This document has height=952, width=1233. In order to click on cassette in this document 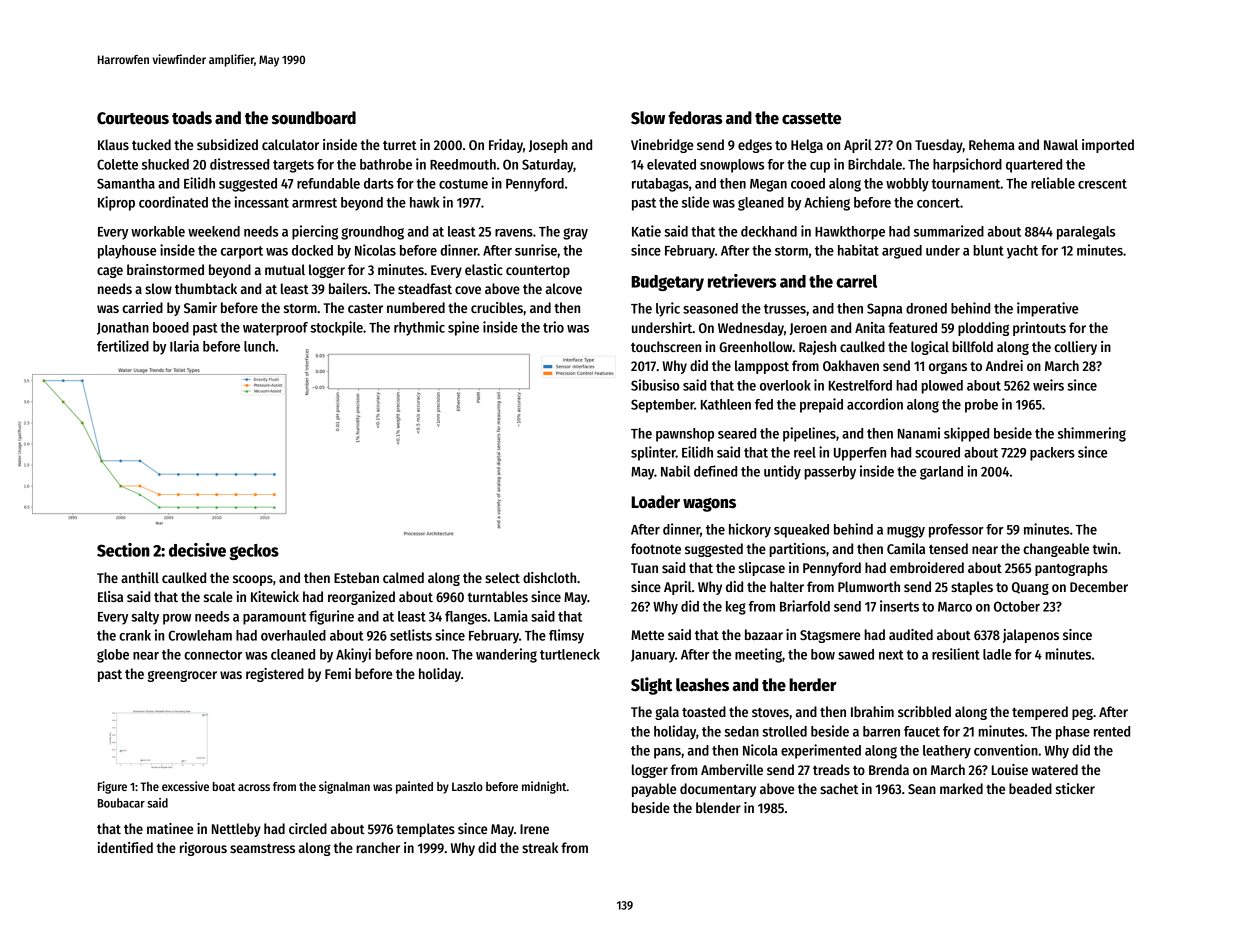, I will do `click(811, 119)`.
